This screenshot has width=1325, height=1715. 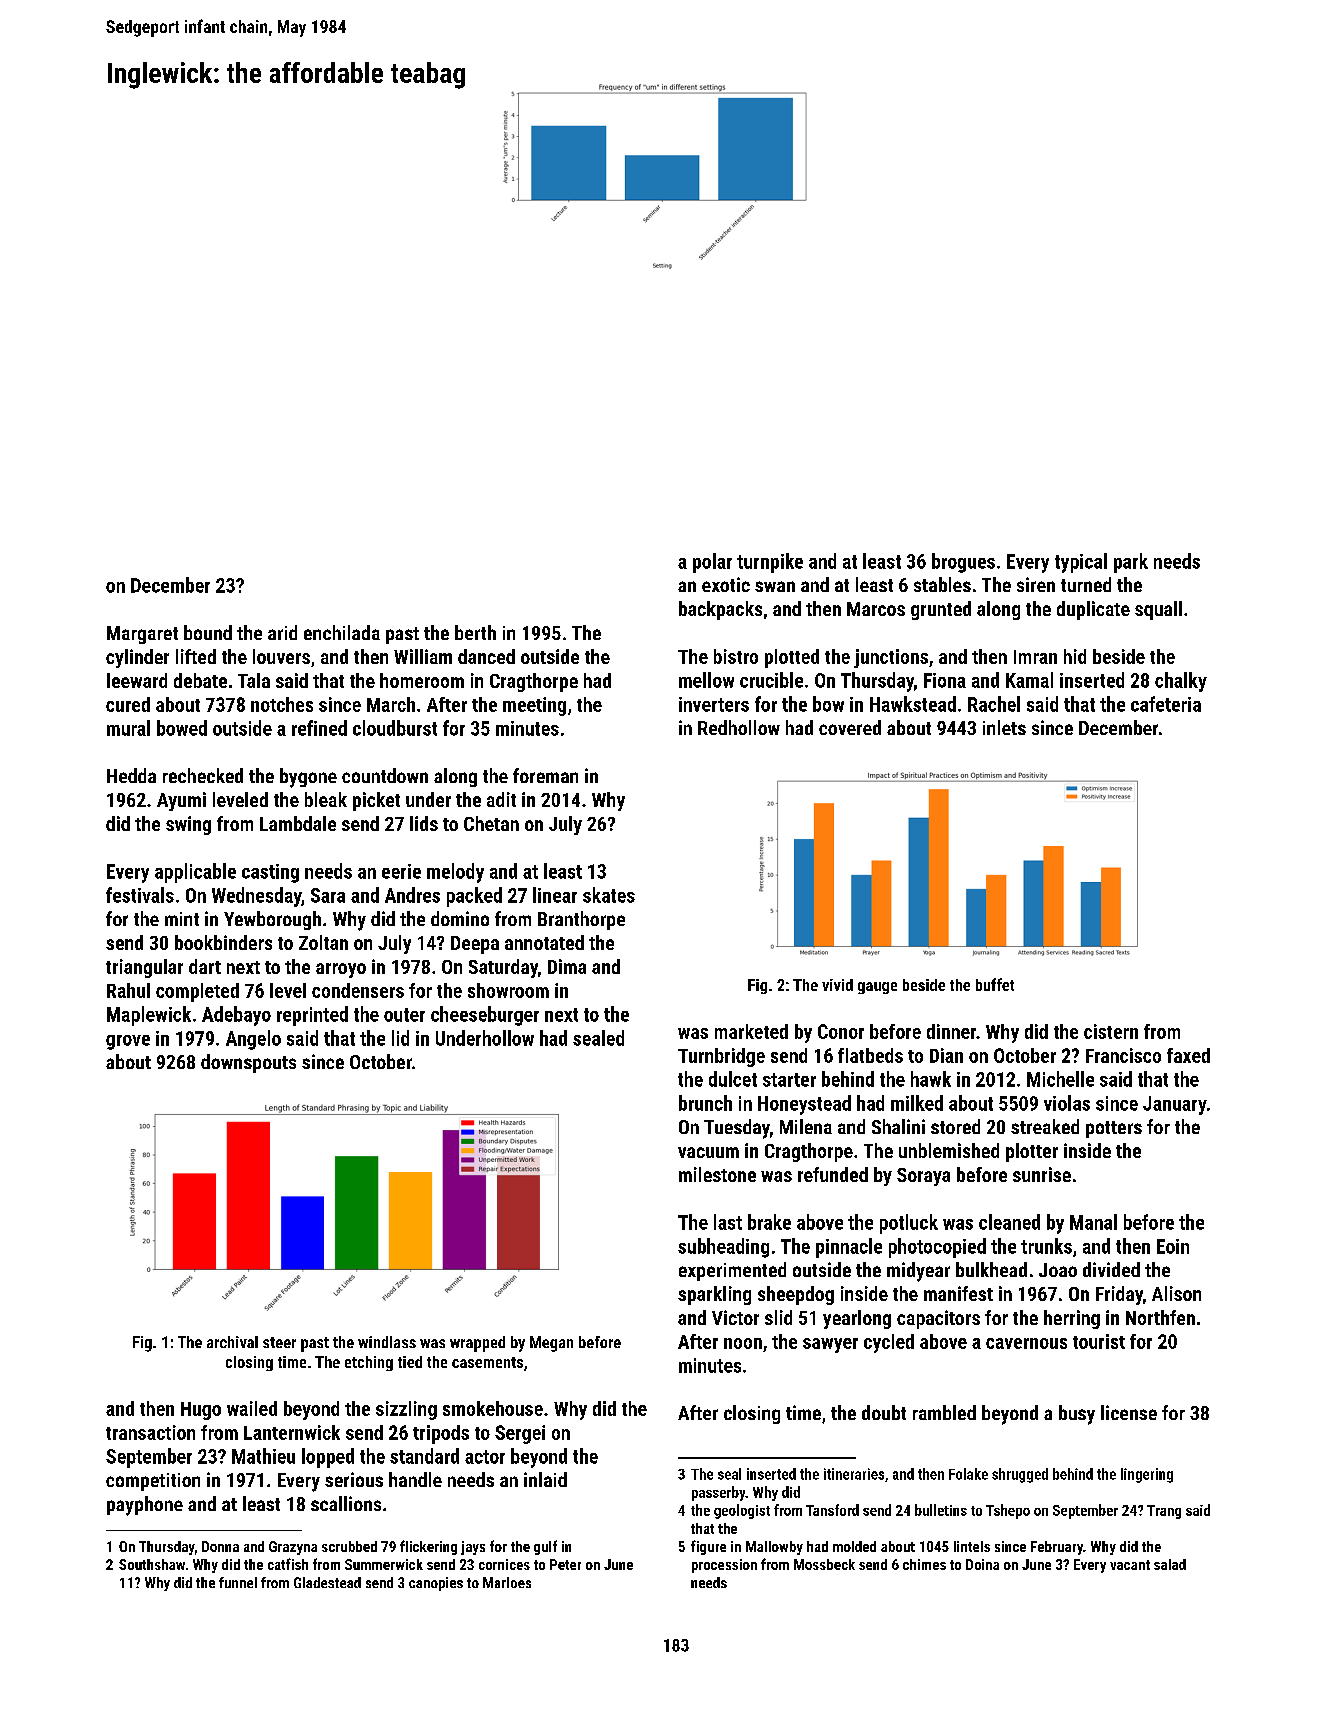 I want to click on inlets, so click(x=1004, y=727).
